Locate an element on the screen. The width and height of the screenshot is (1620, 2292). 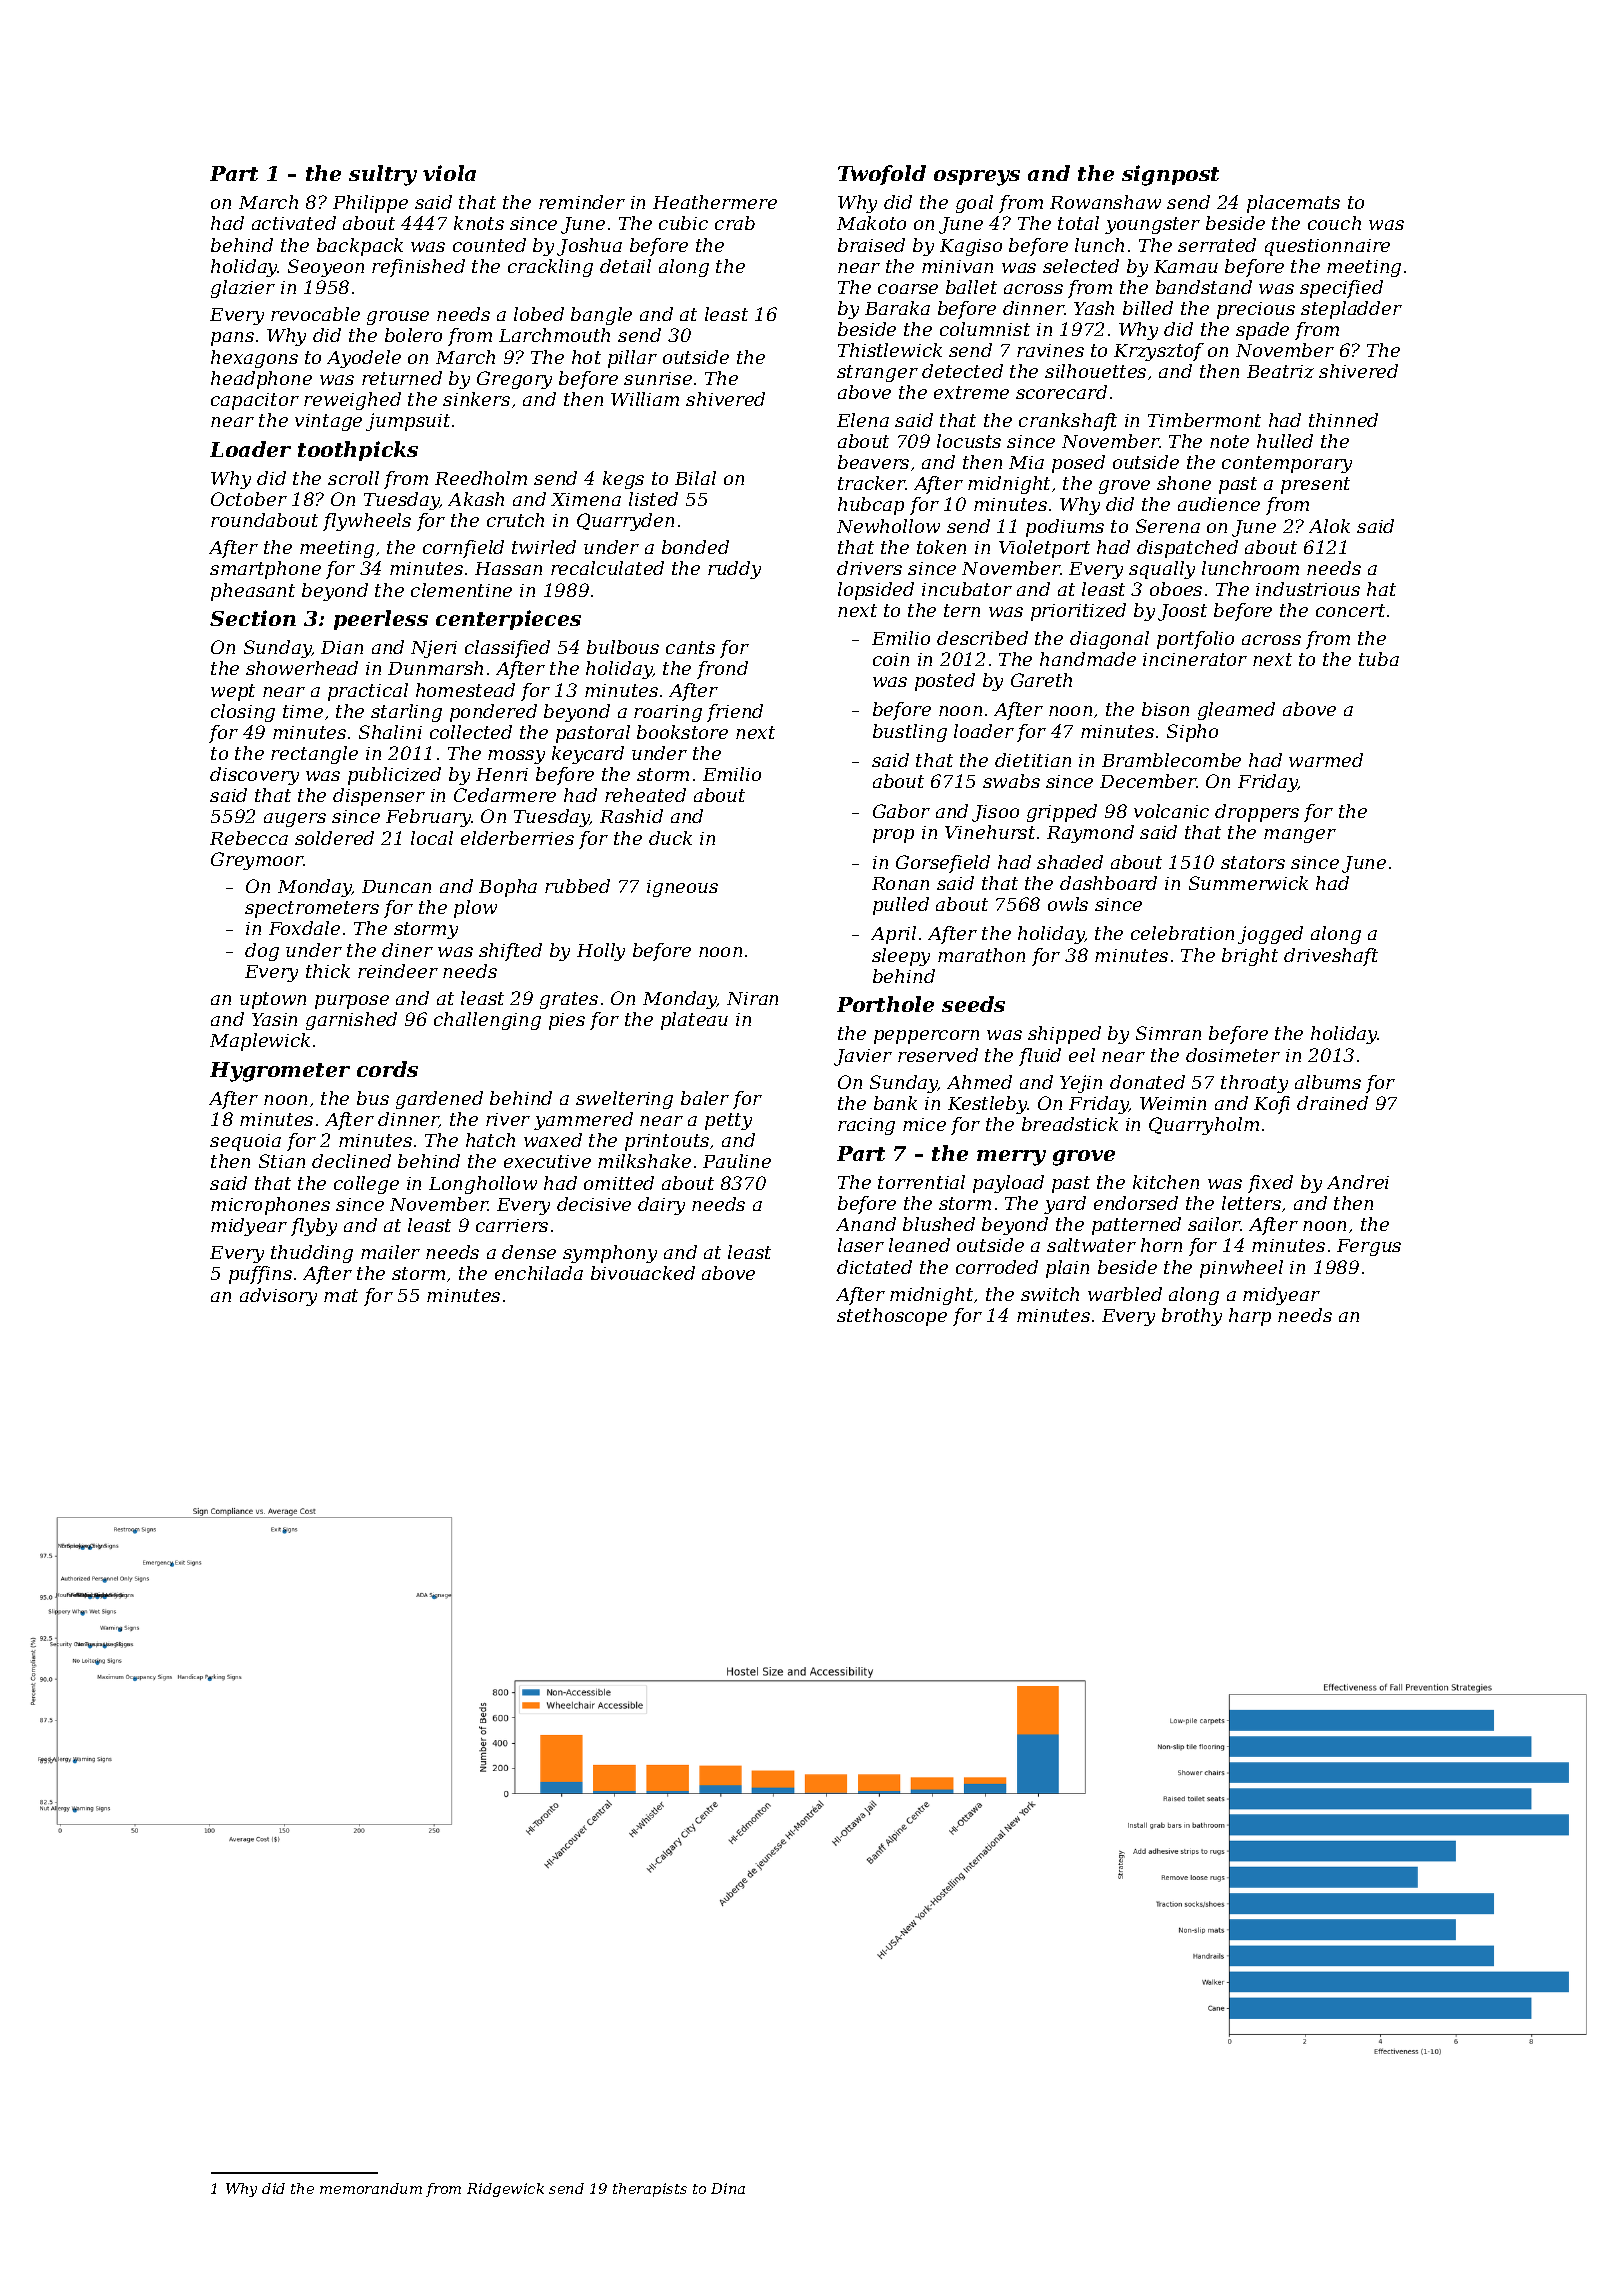
stethoscope is located at coordinates (892, 1317).
